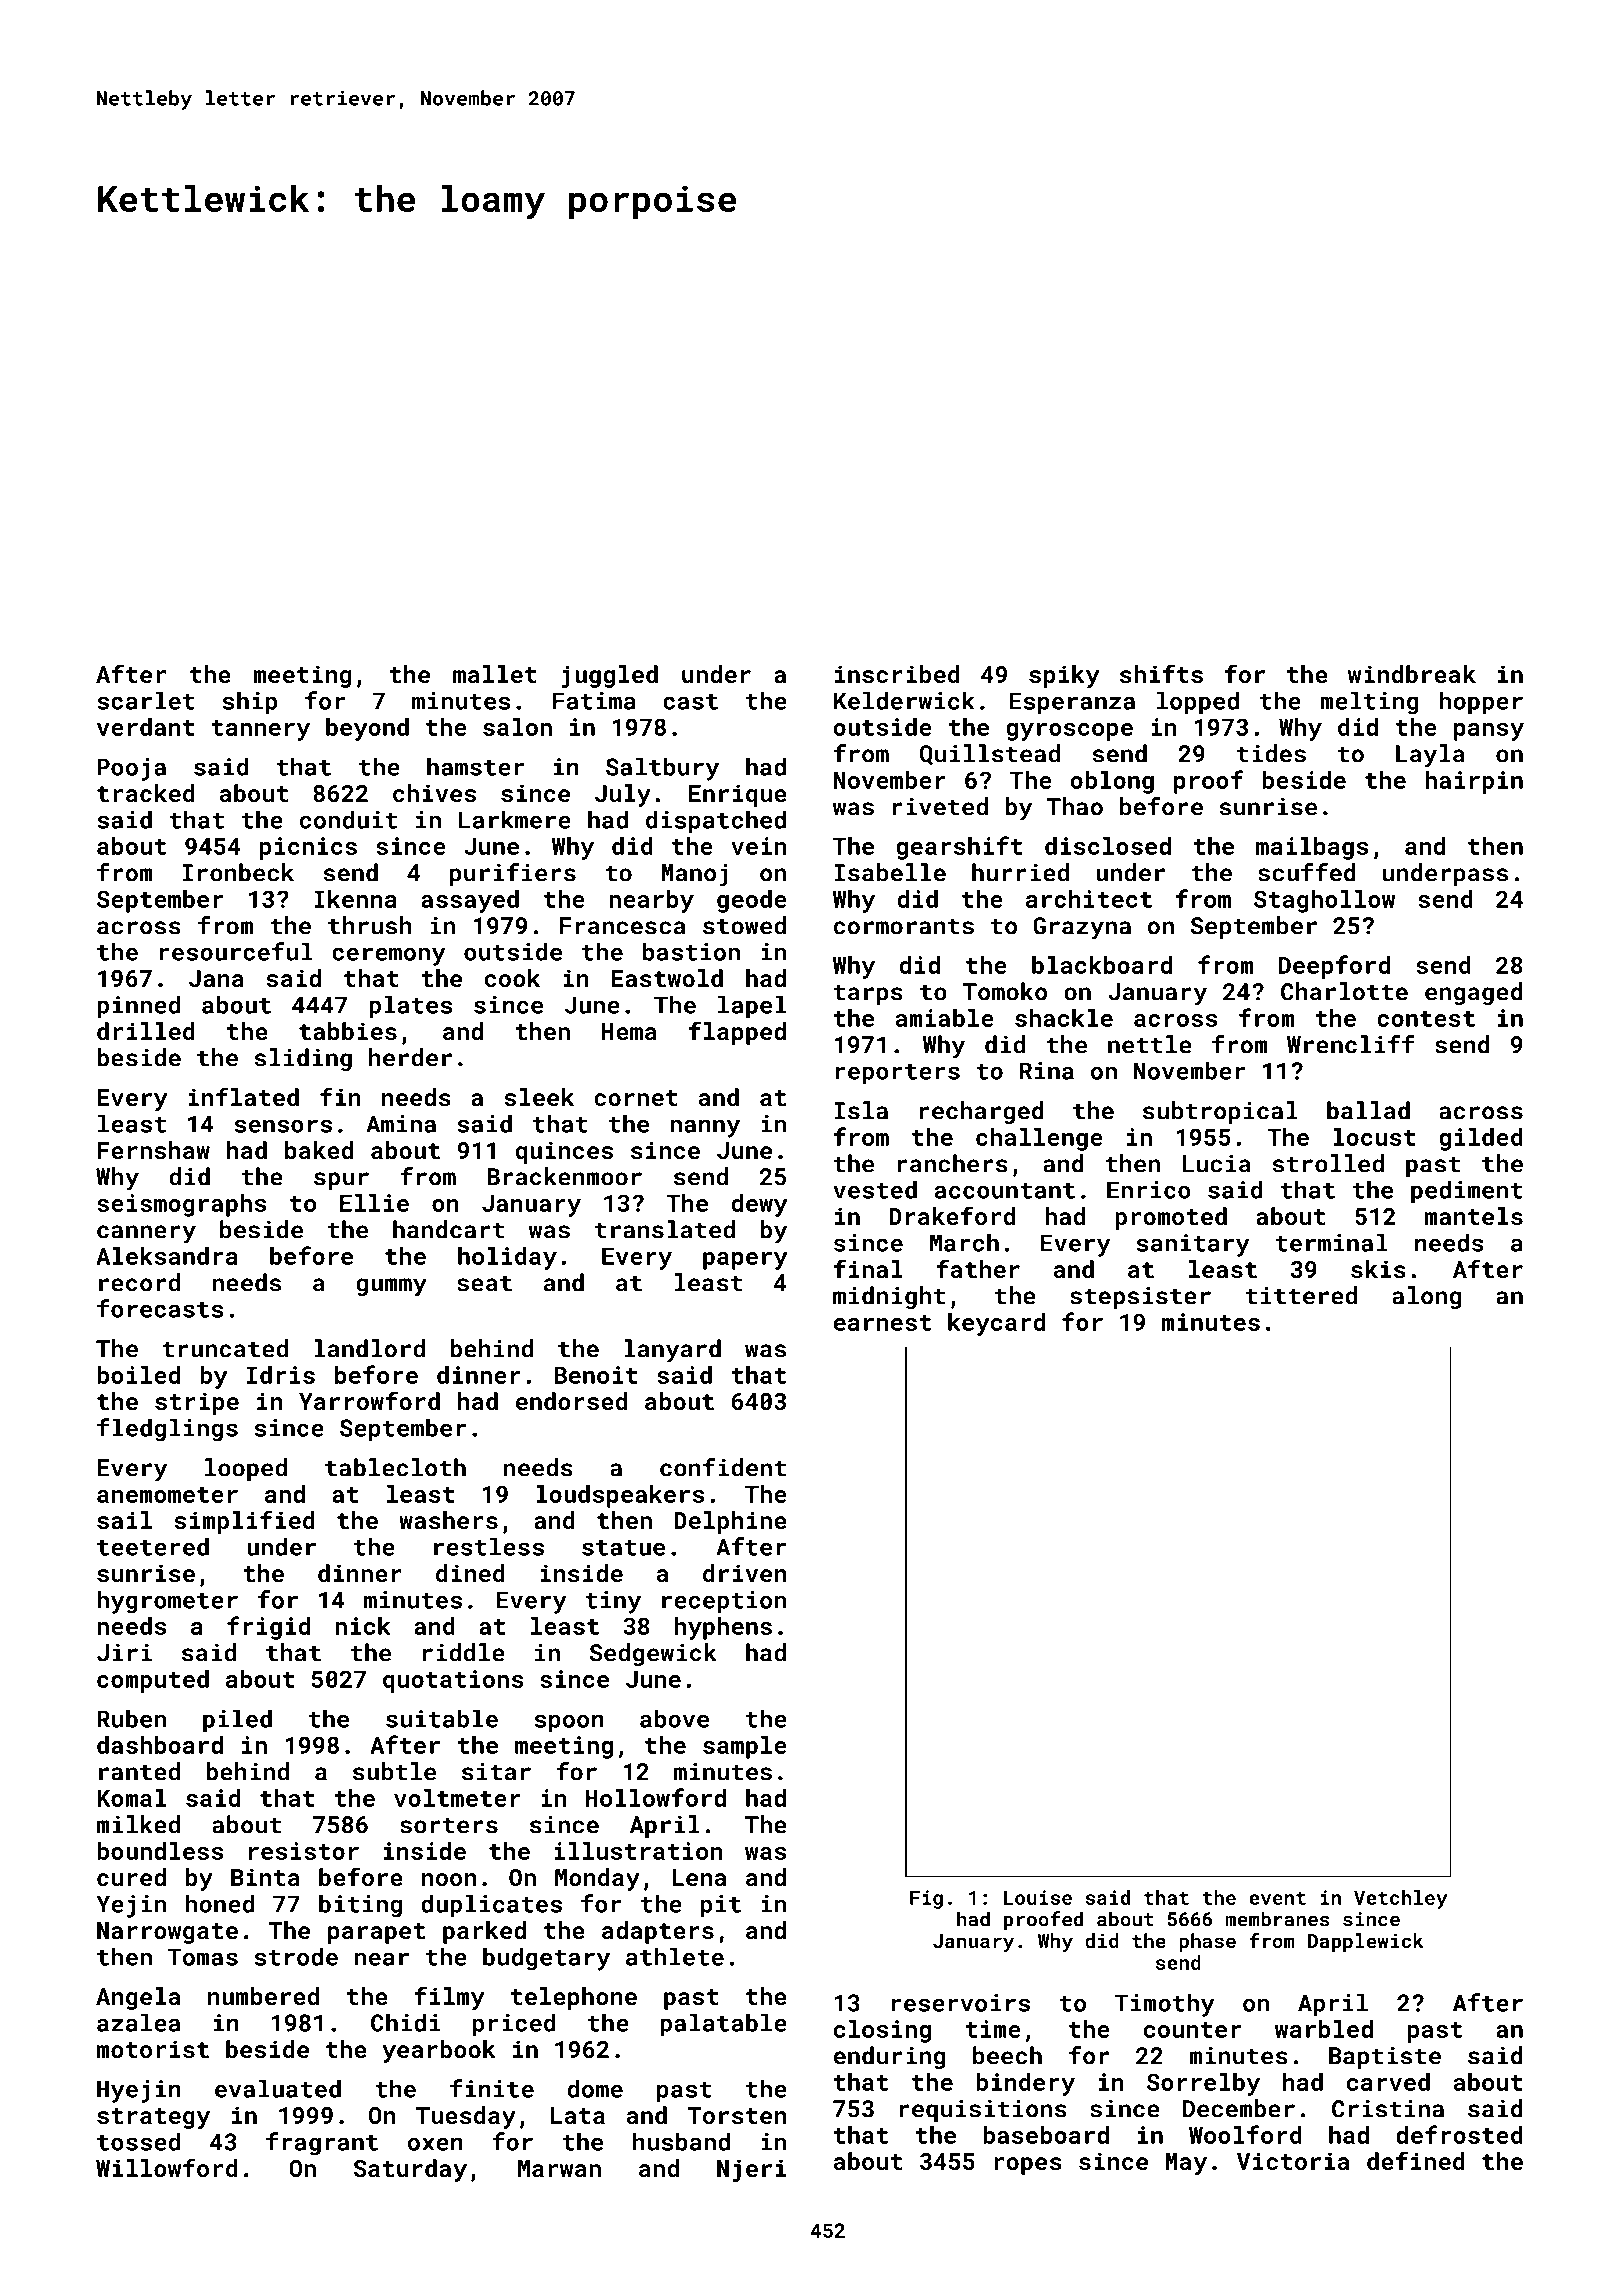 This screenshot has height=2292, width=1620. What do you see at coordinates (435, 2144) in the screenshot?
I see `oxen` at bounding box center [435, 2144].
